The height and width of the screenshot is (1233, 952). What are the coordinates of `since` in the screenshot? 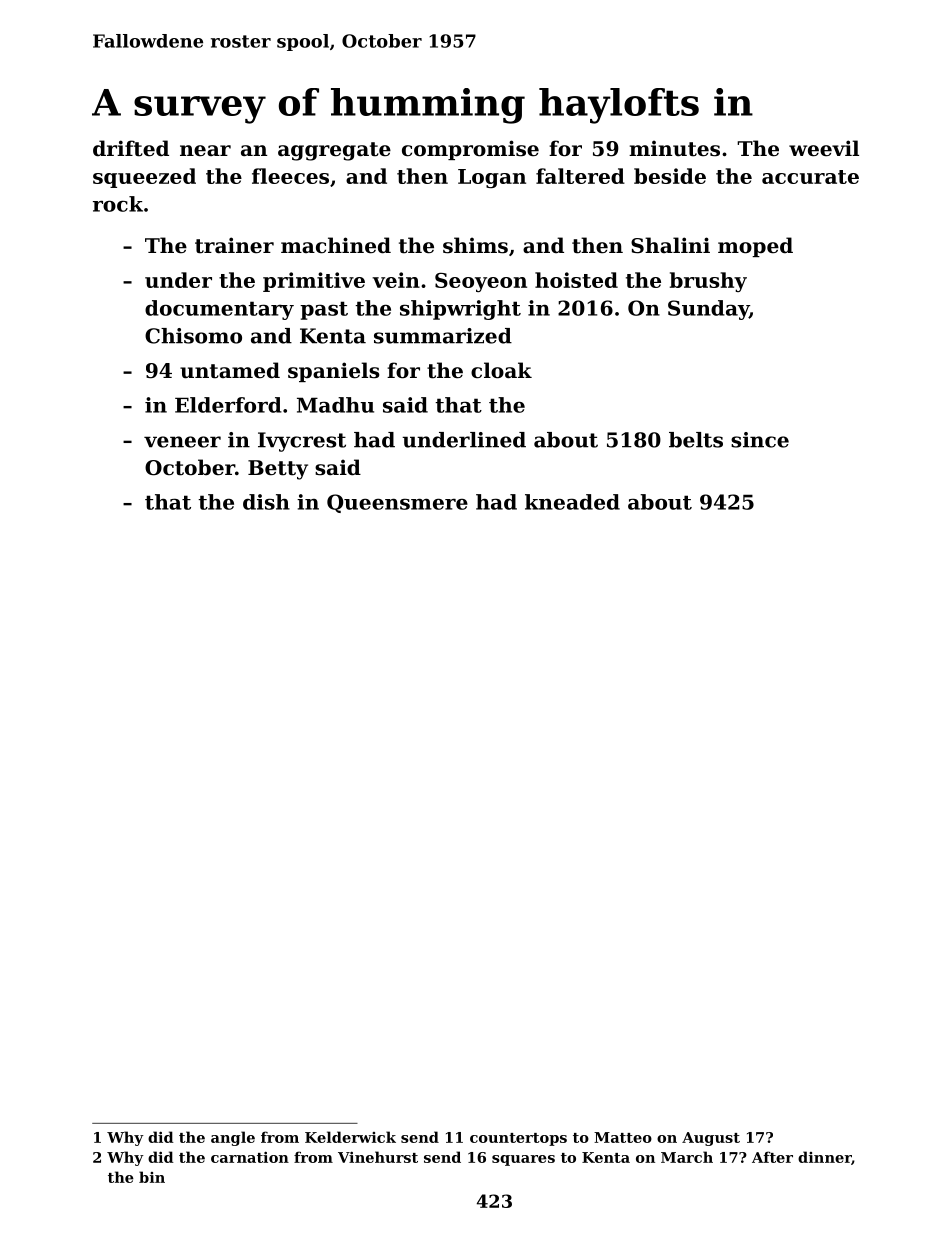 It's located at (760, 440).
